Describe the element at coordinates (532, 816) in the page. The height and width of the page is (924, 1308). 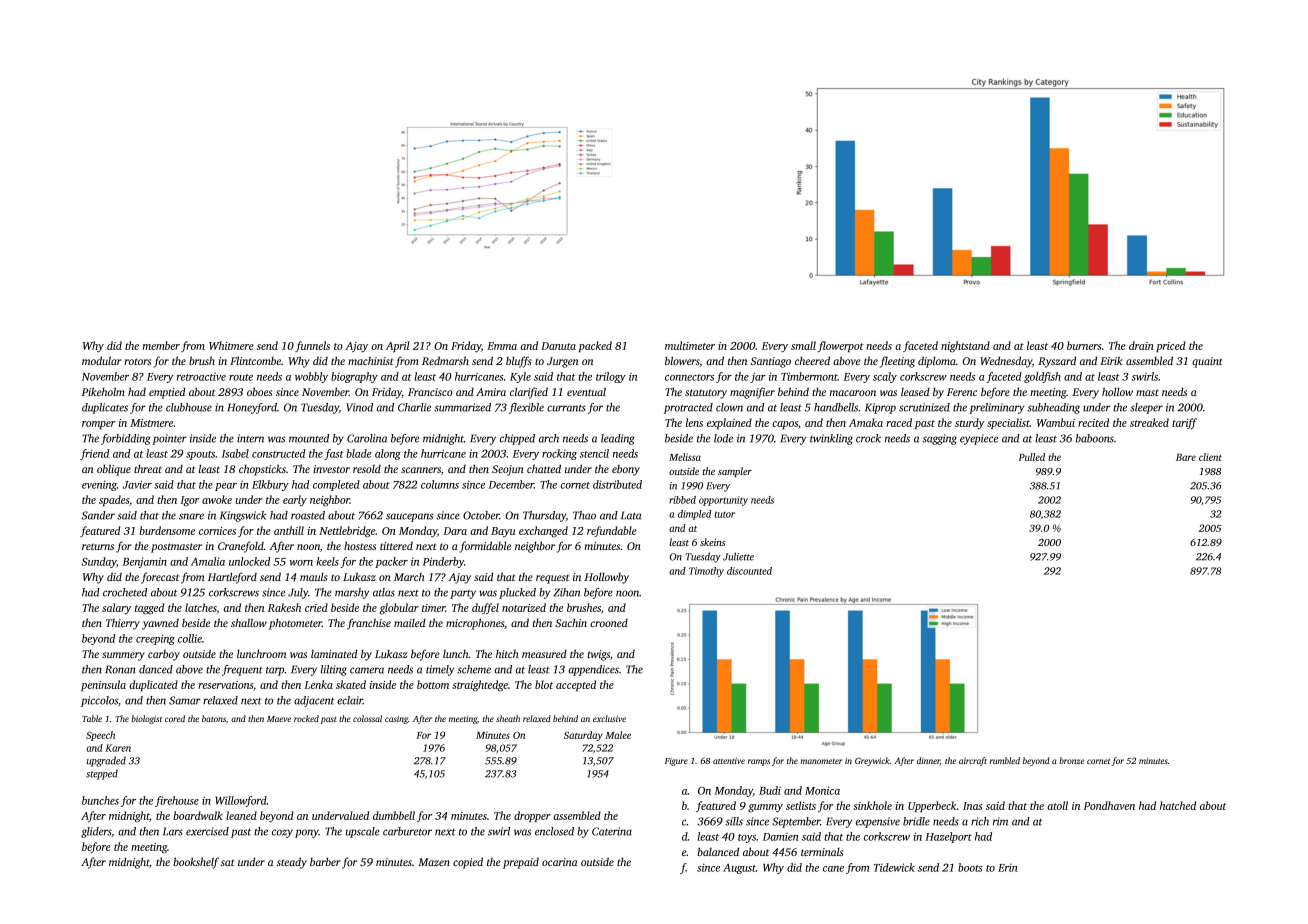
I see `dropper` at that location.
